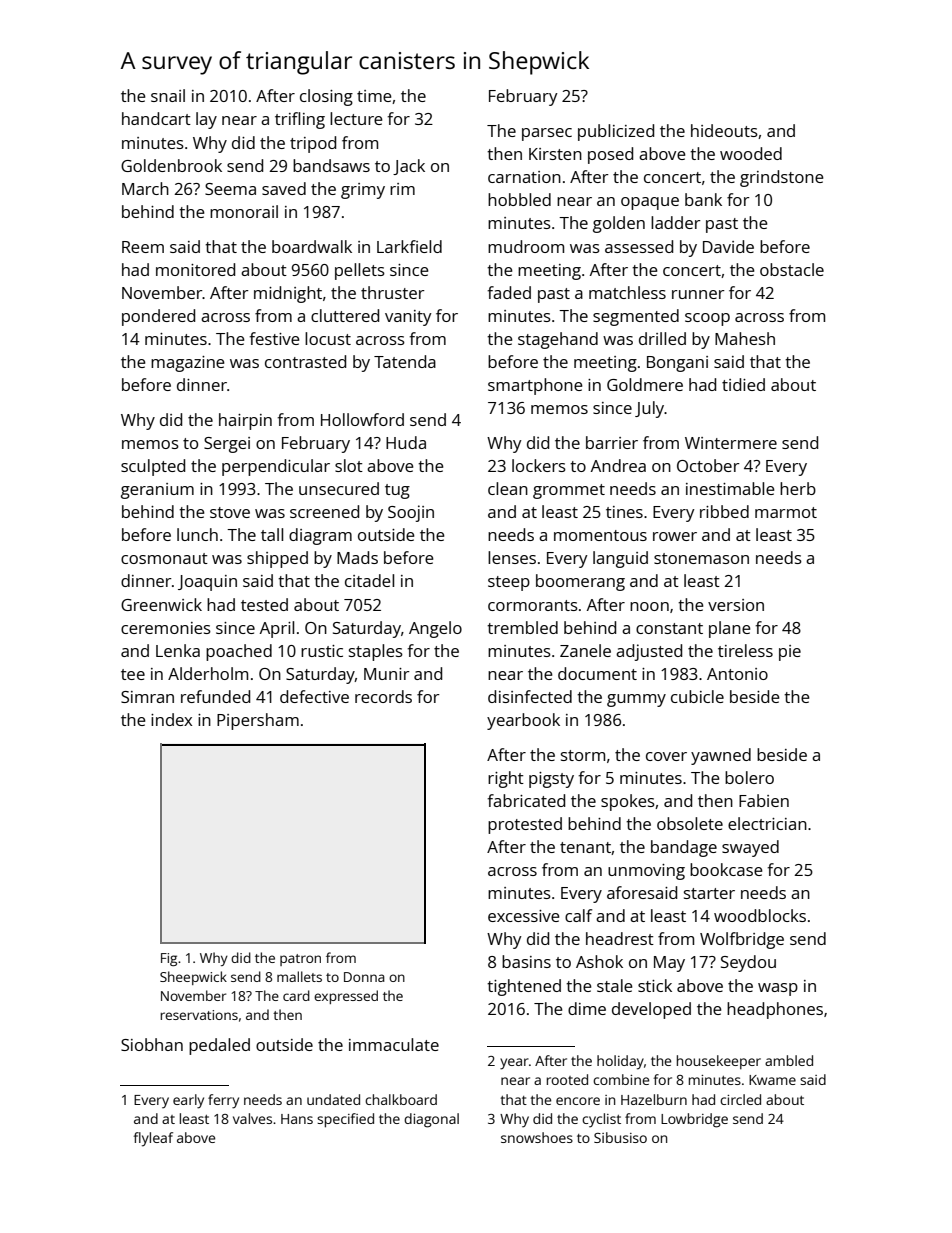 The width and height of the screenshot is (952, 1233). What do you see at coordinates (508, 488) in the screenshot?
I see `clean` at bounding box center [508, 488].
